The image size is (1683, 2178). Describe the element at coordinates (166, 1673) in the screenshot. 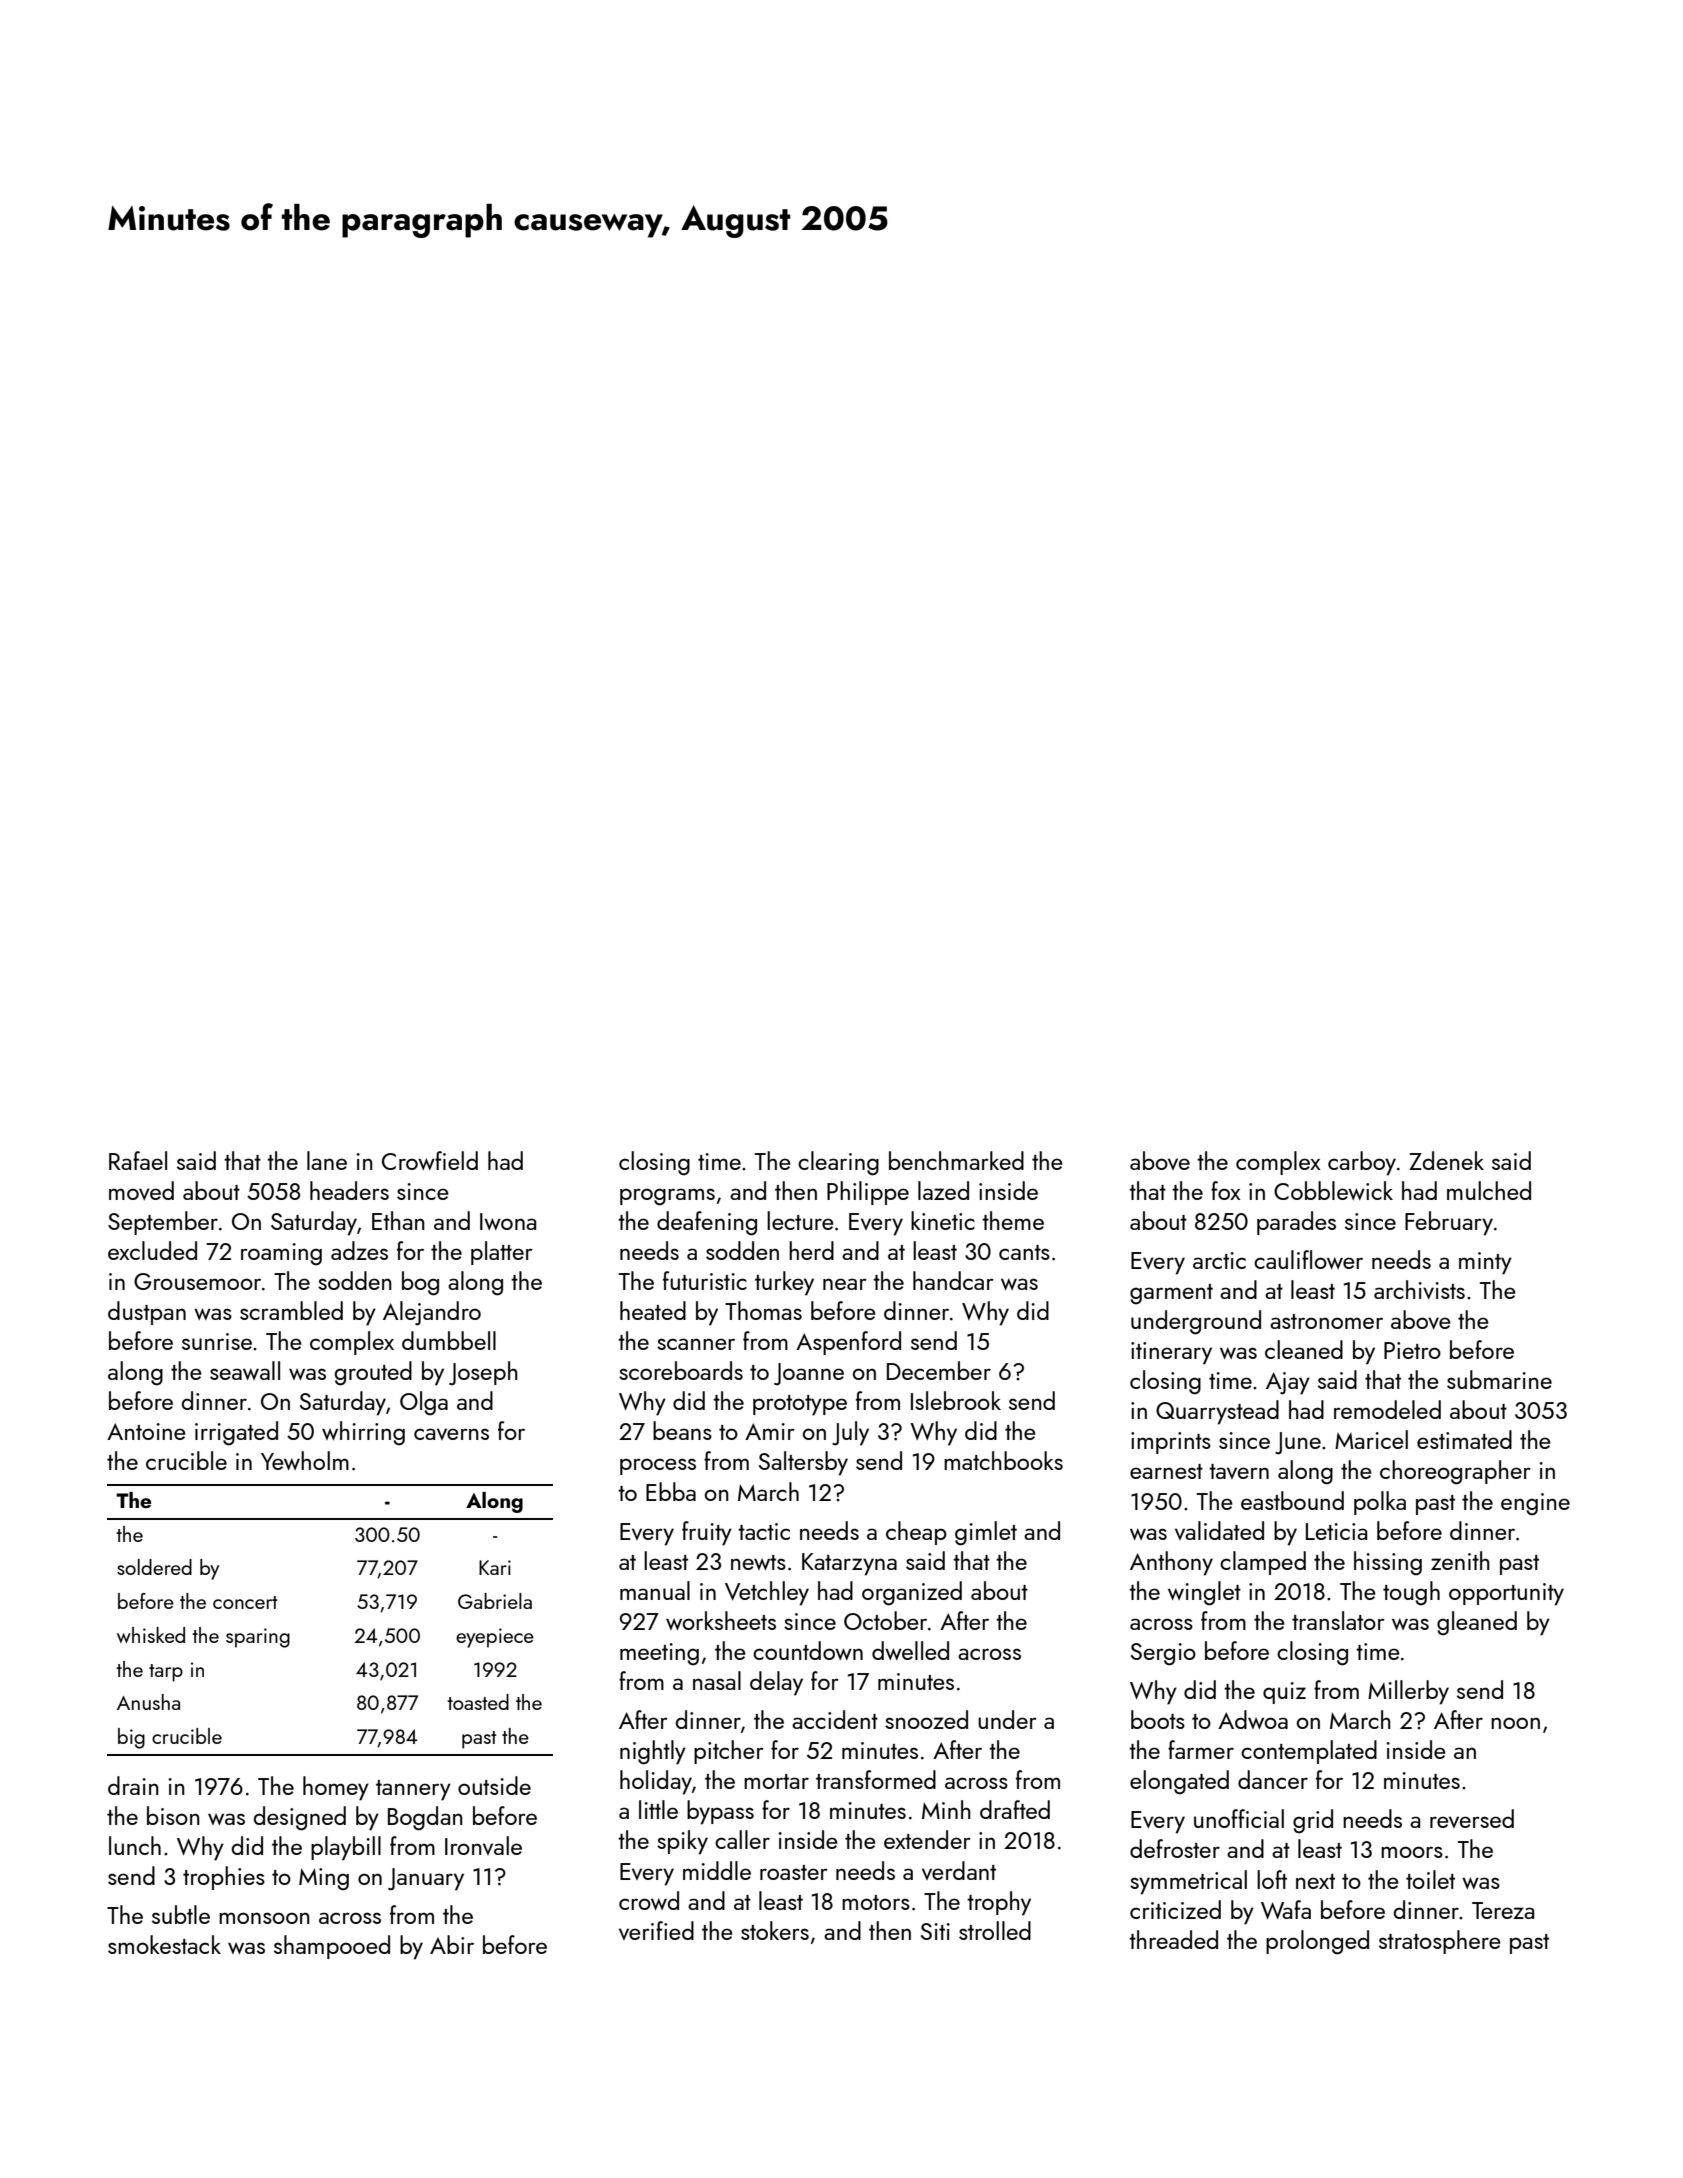

I see `tarp` at that location.
